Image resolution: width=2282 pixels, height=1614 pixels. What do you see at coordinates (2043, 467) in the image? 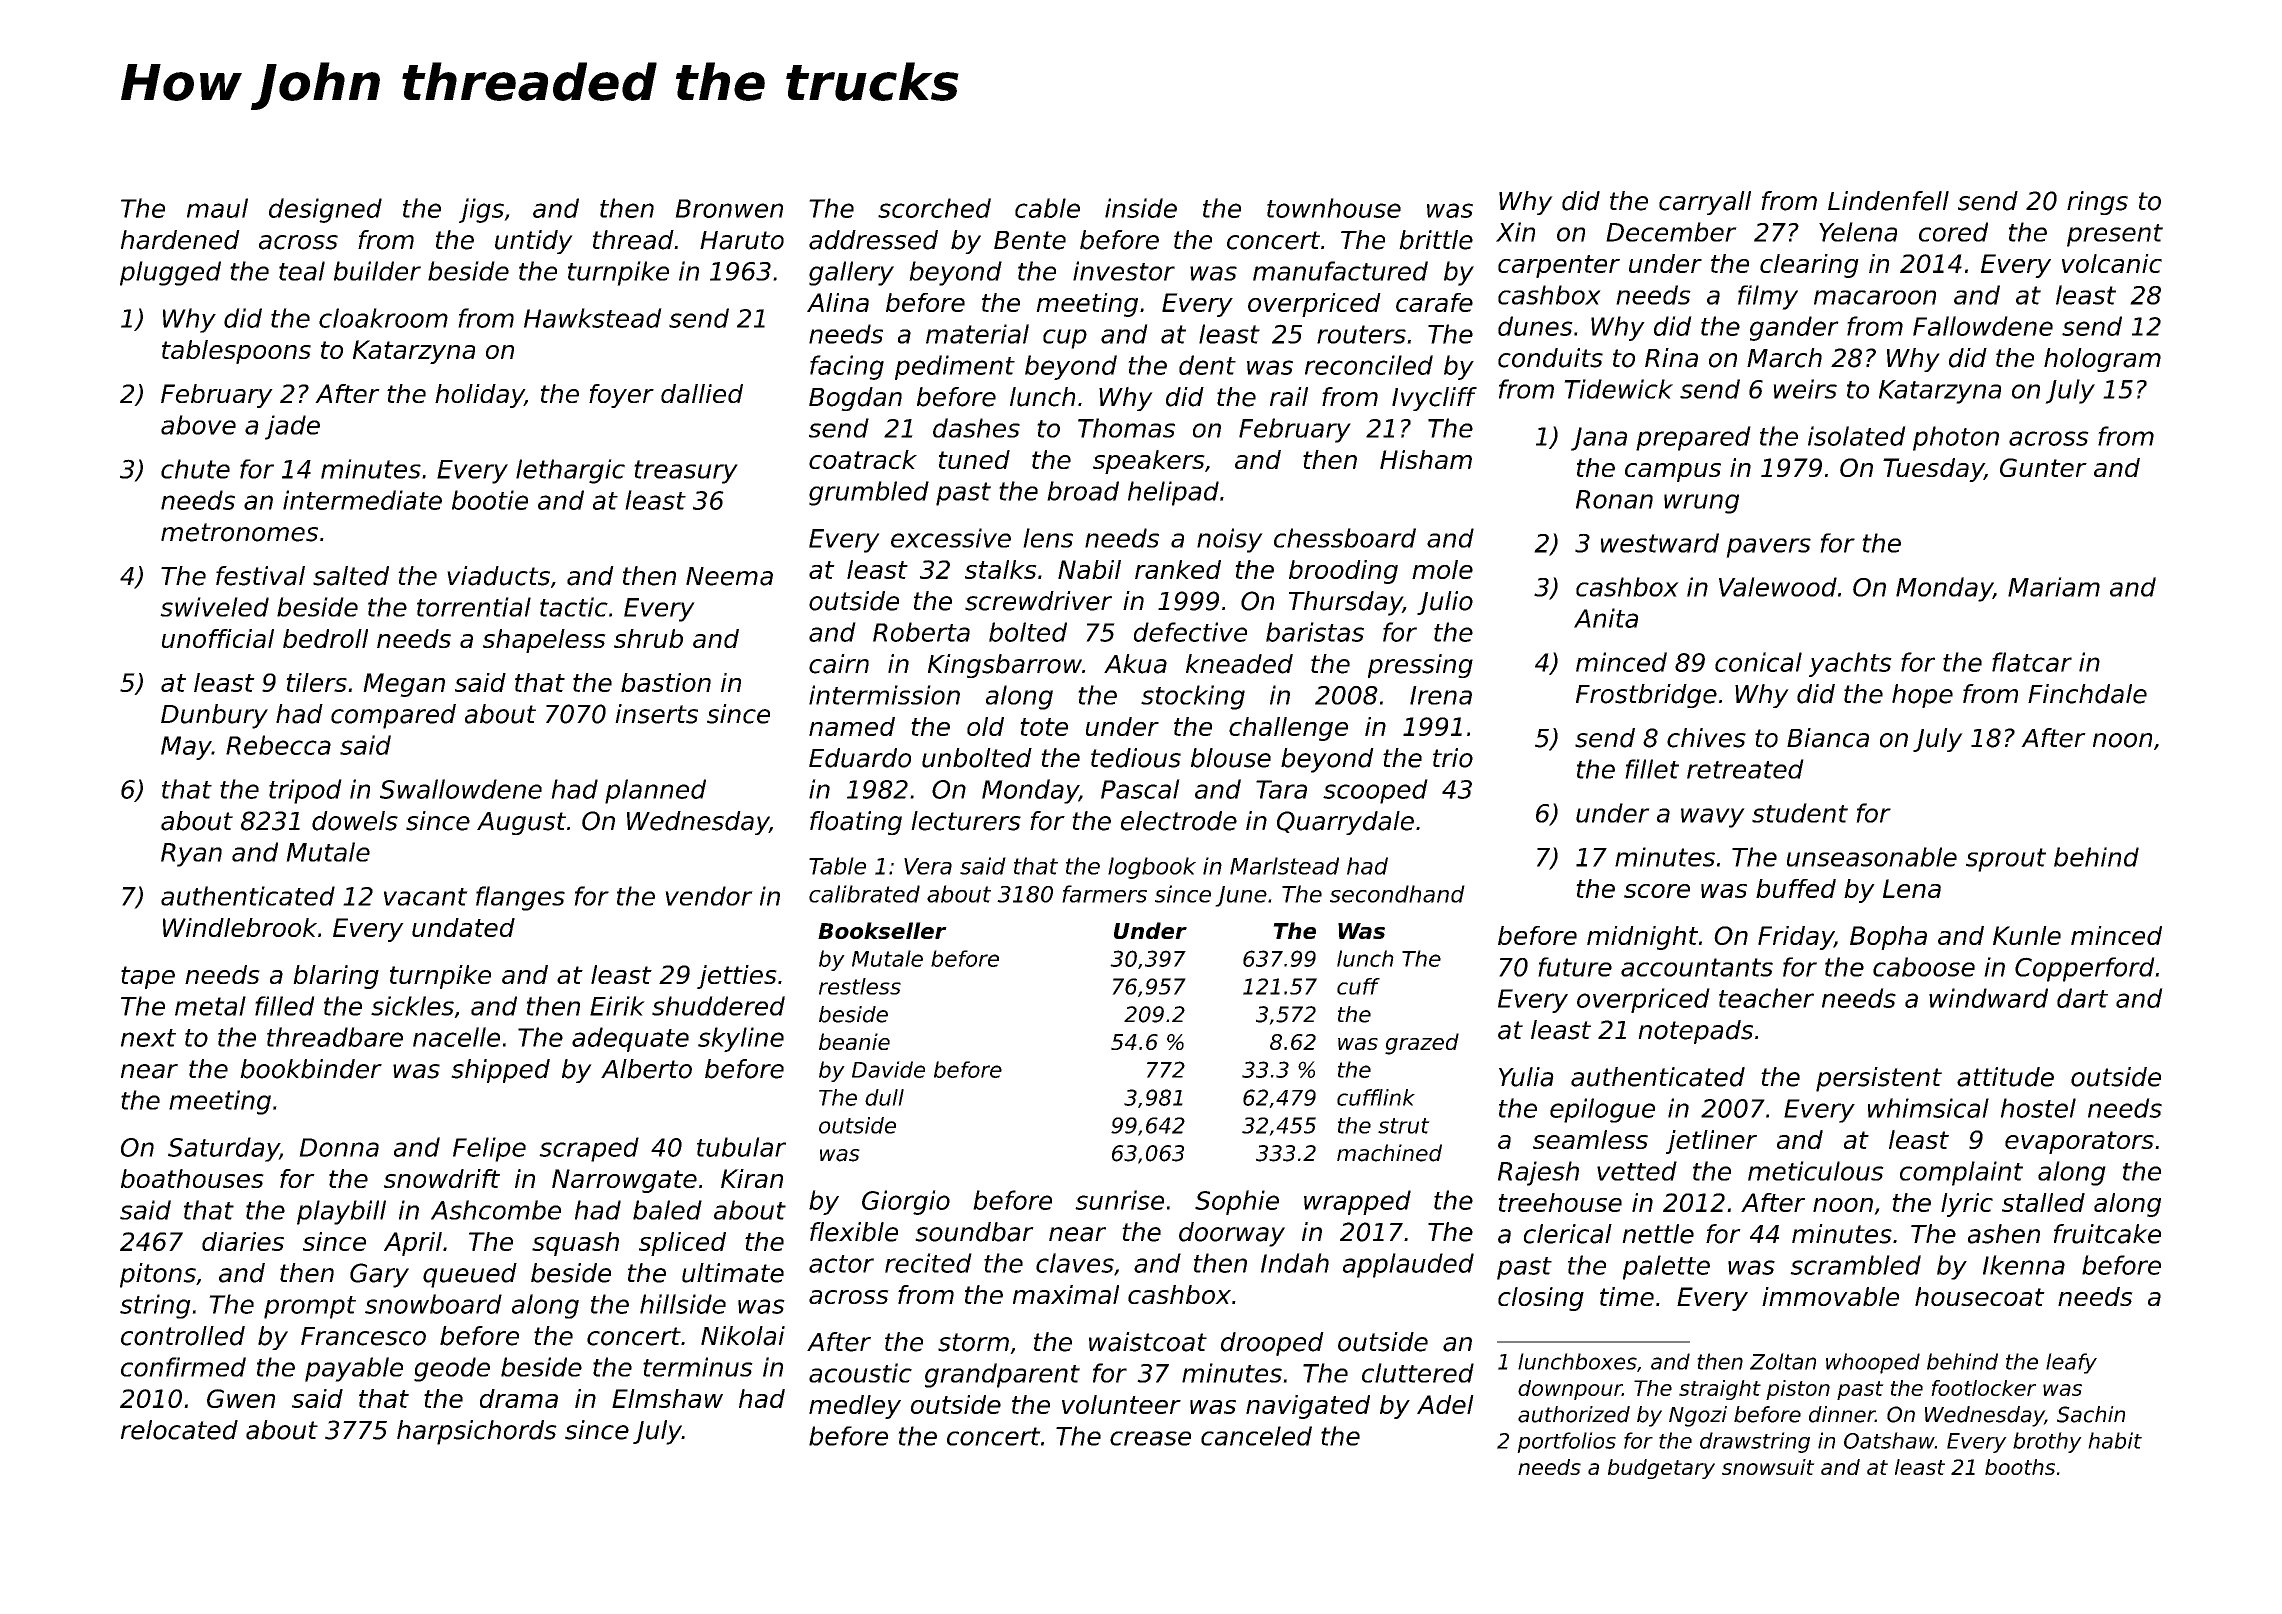
I see `Gunter` at bounding box center [2043, 467].
